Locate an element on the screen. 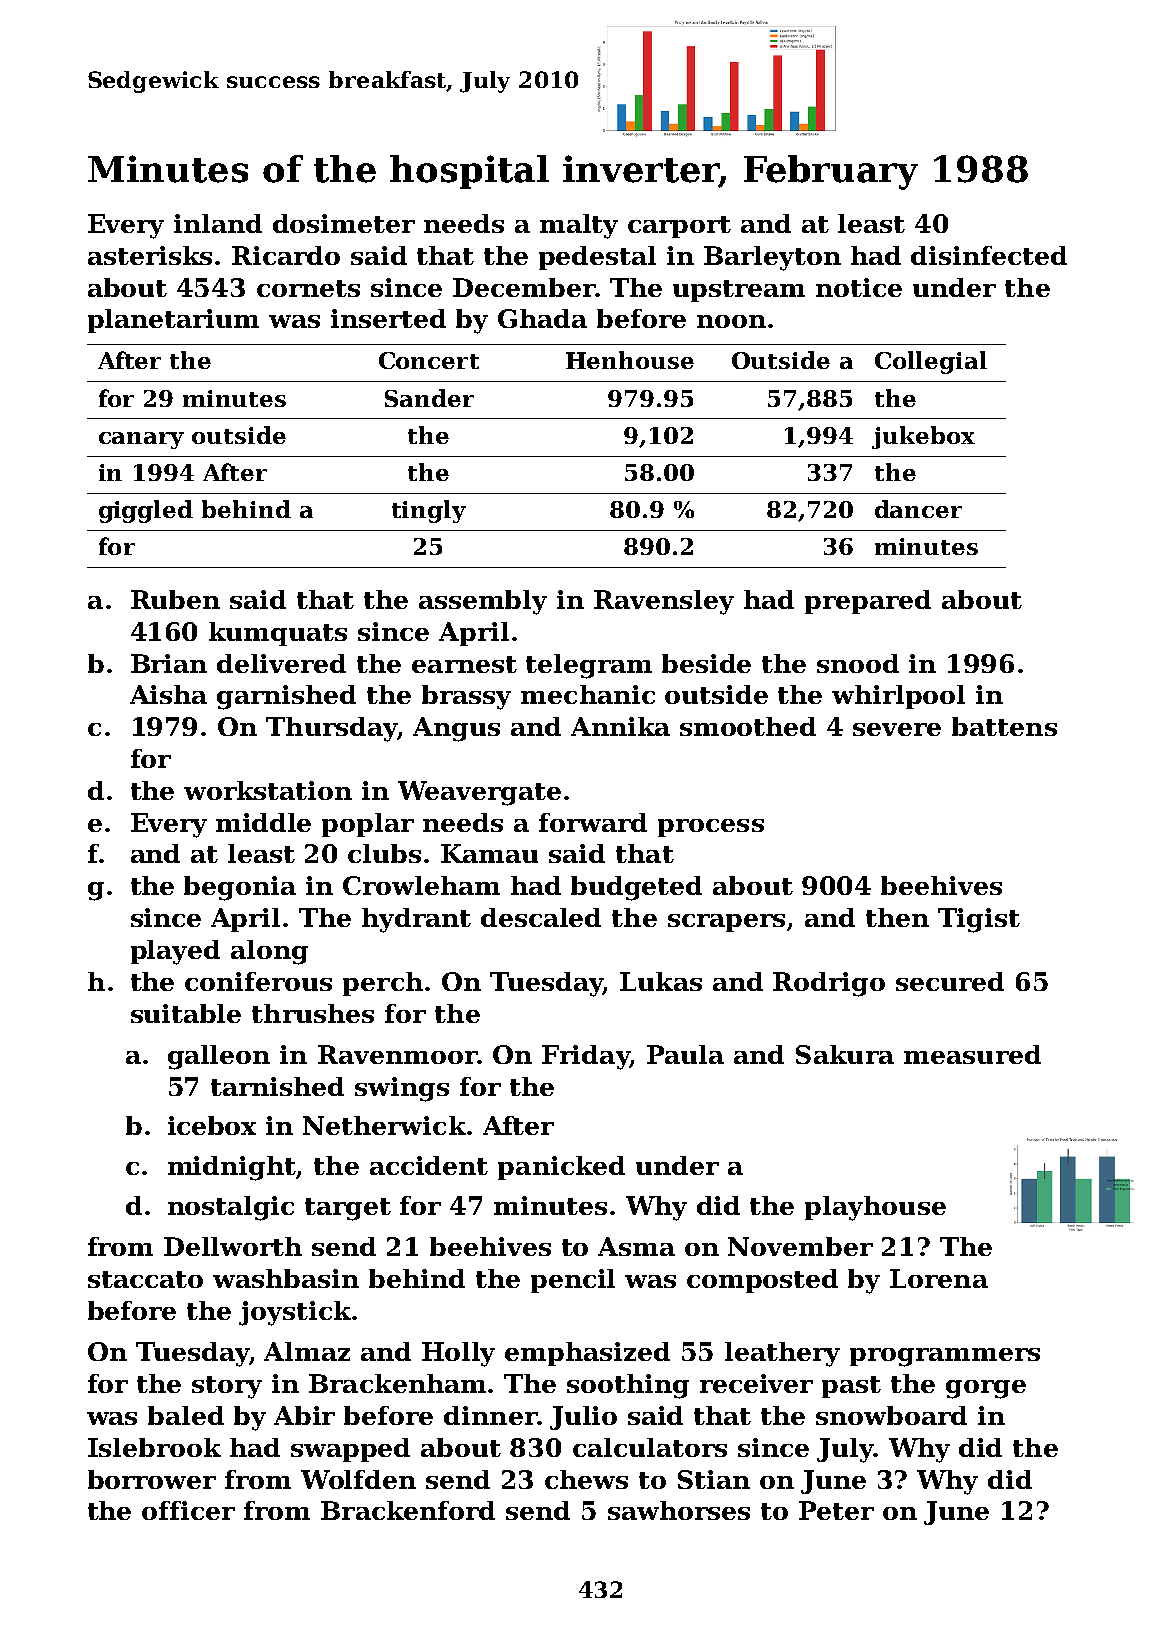  Ravensley is located at coordinates (664, 602).
